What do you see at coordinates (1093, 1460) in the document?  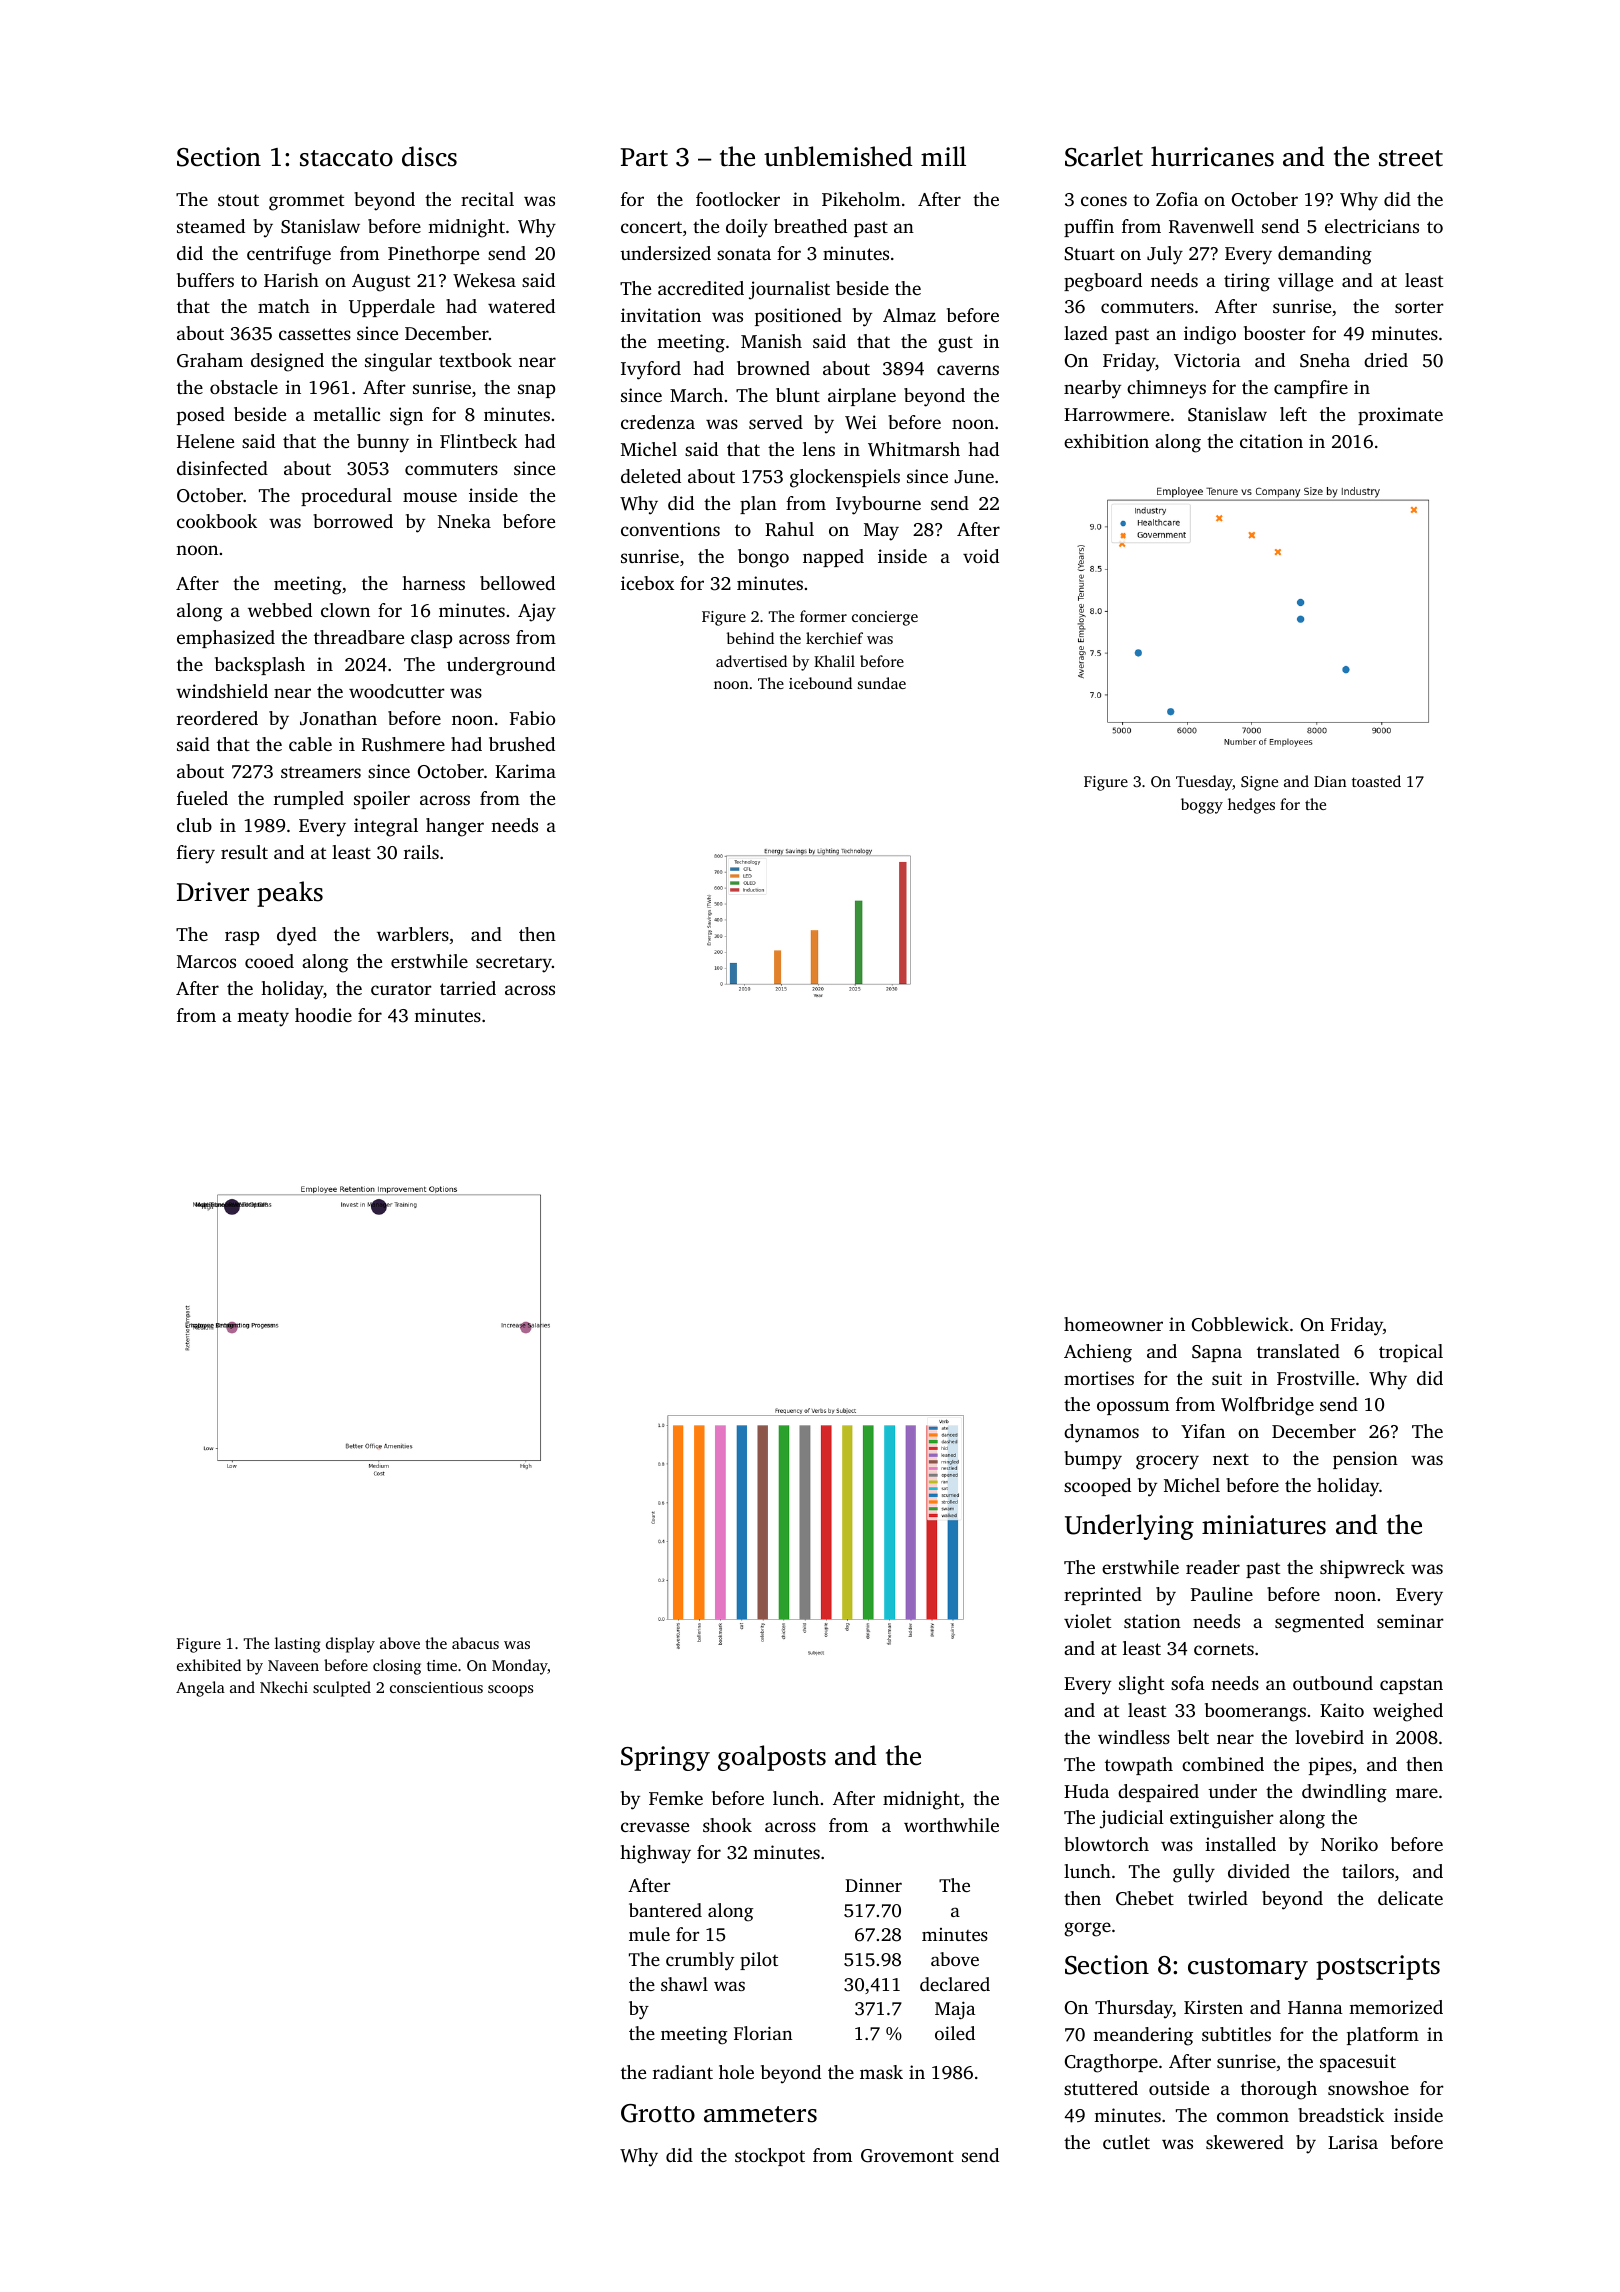 I see `bumpy` at bounding box center [1093, 1460].
